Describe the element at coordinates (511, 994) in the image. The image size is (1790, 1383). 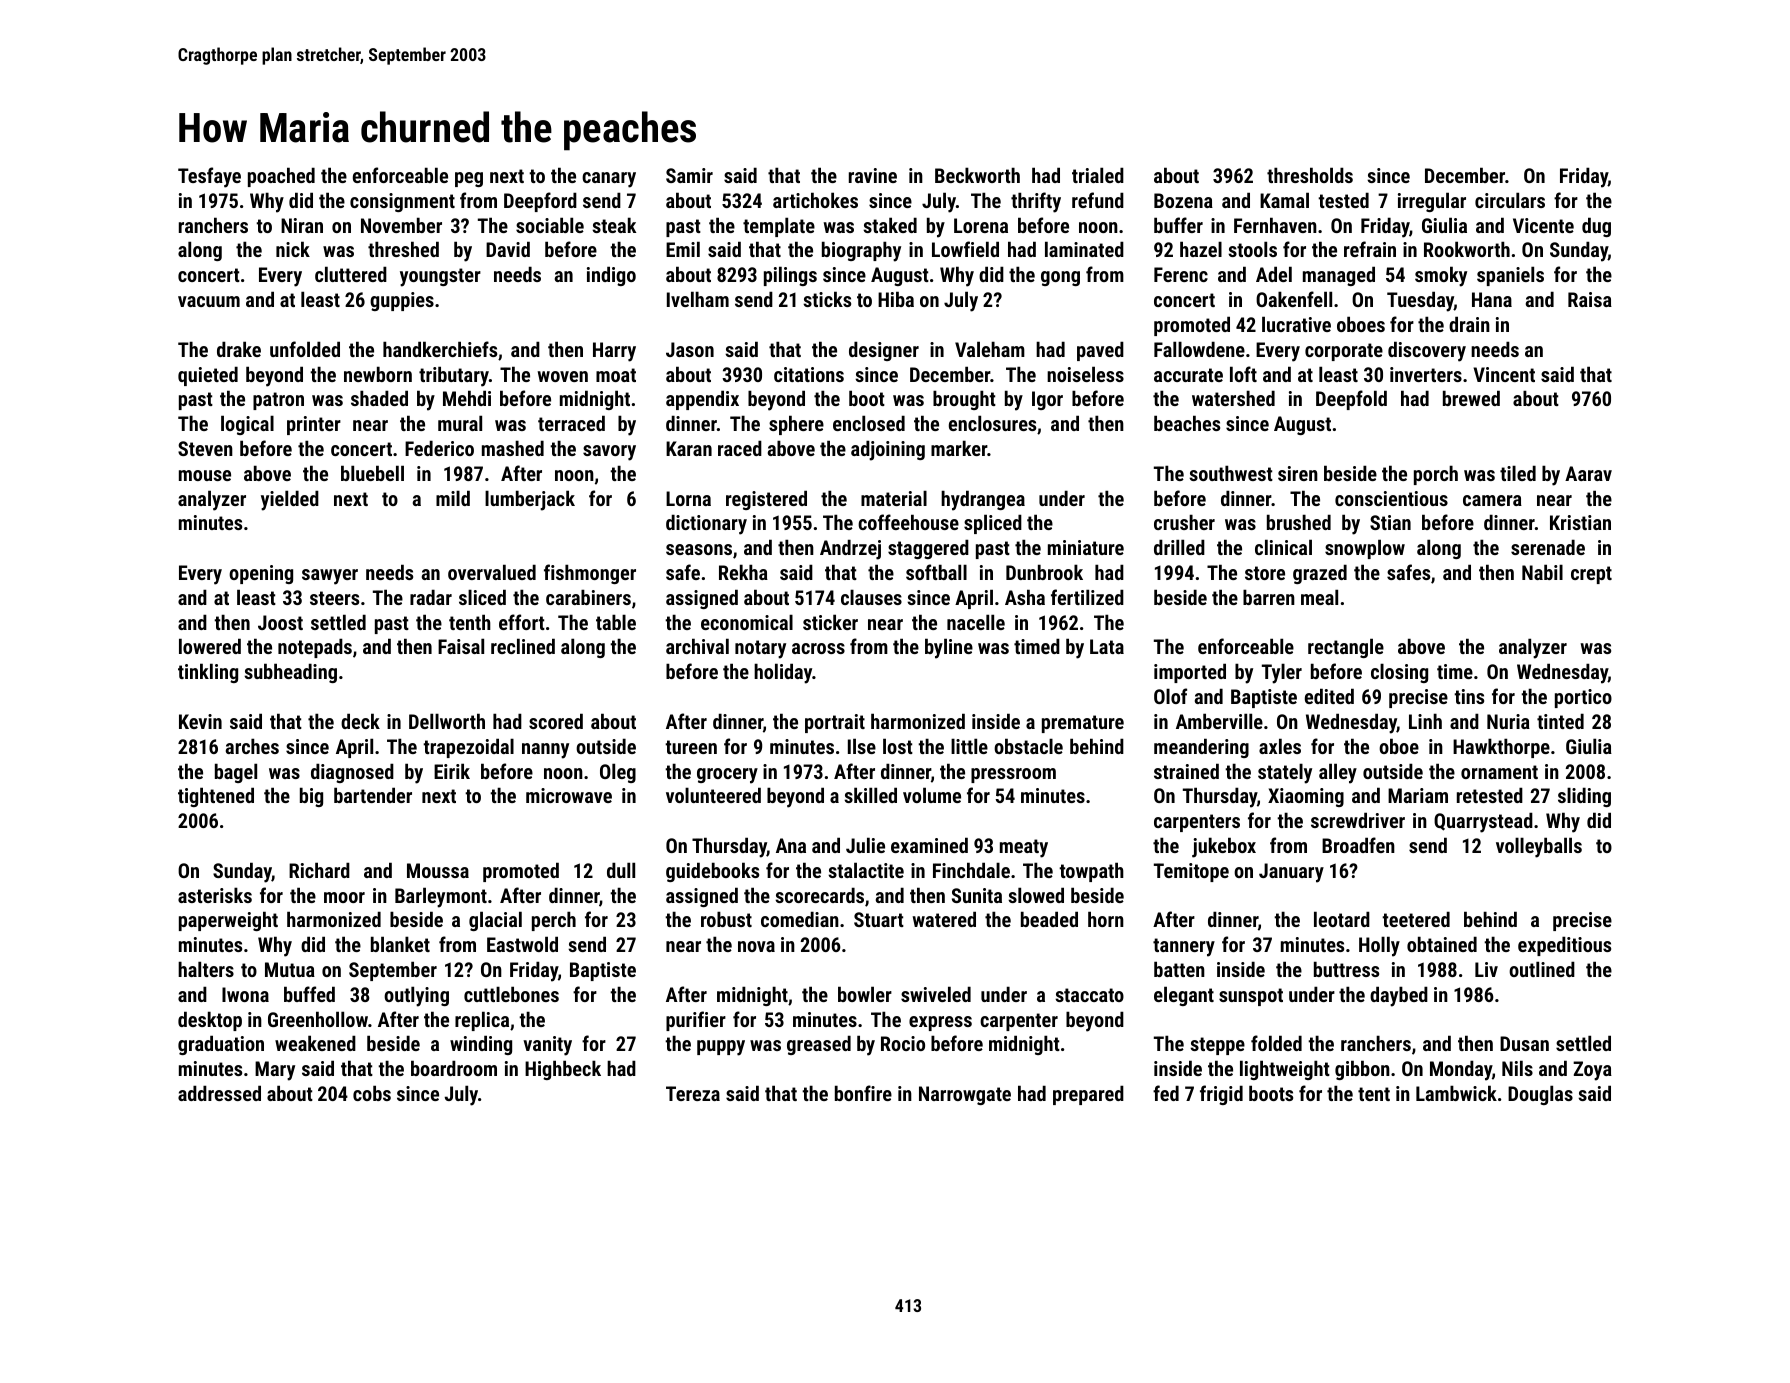
I see `cuttlebones` at that location.
